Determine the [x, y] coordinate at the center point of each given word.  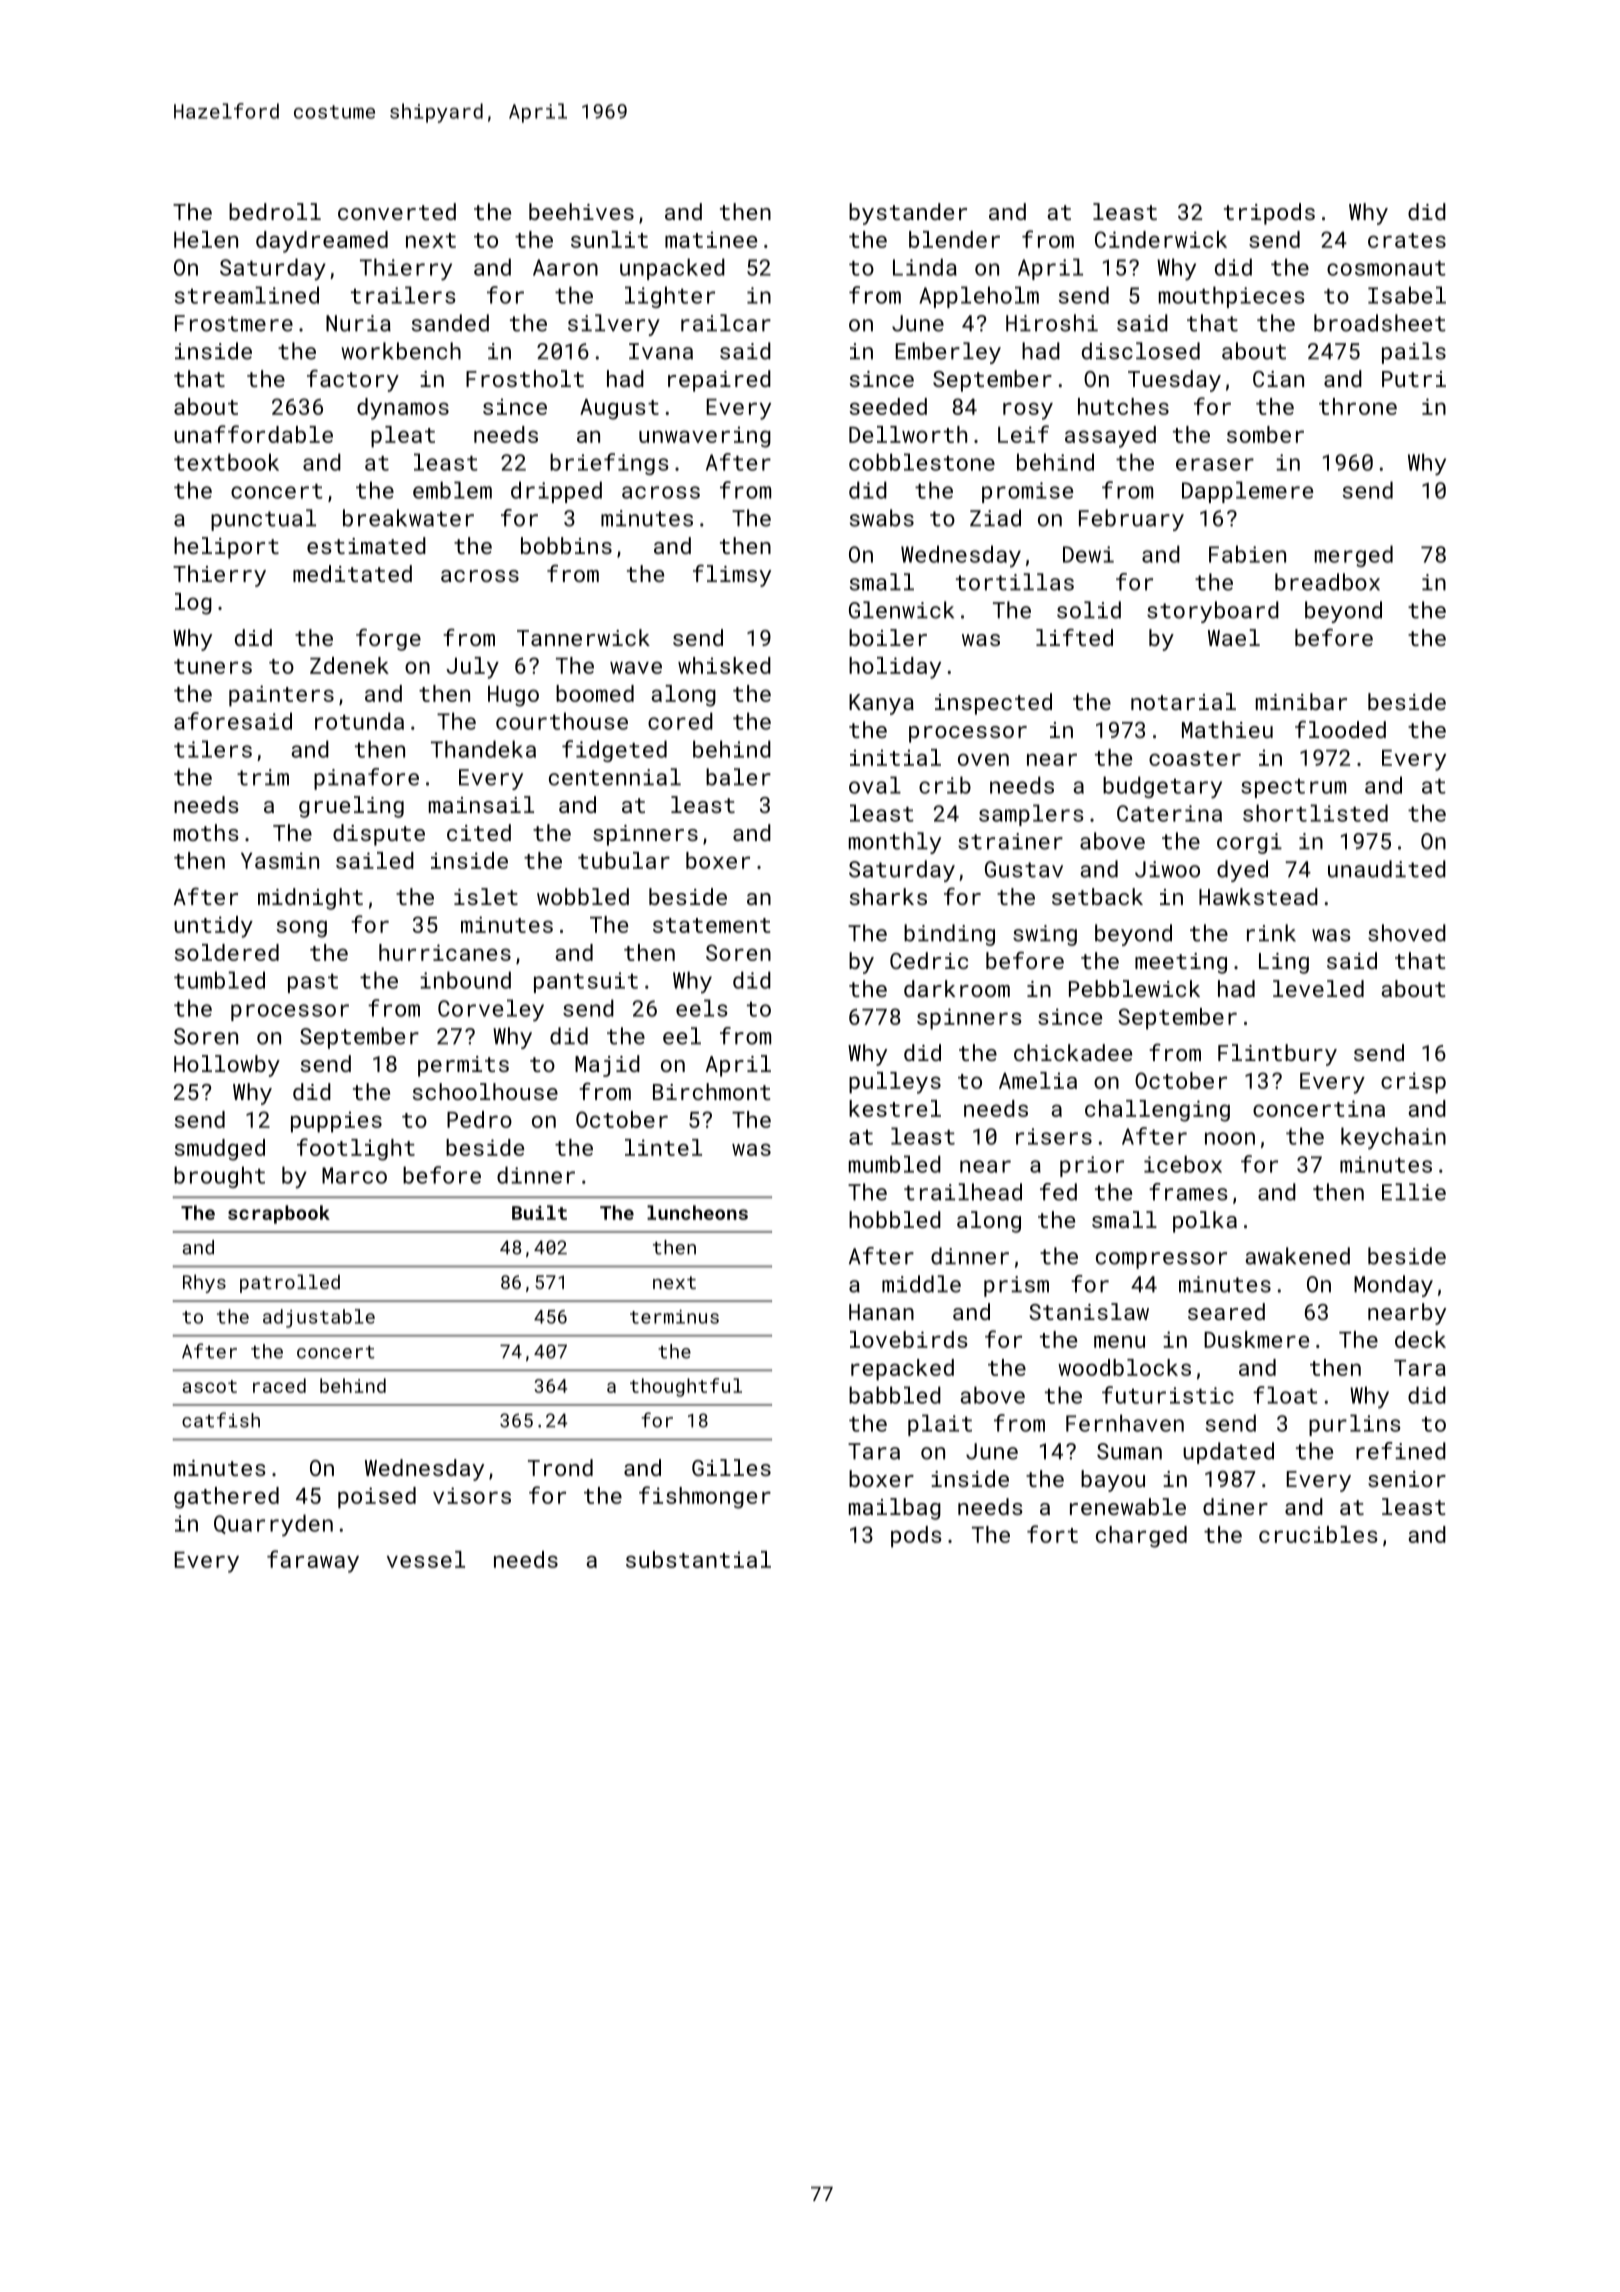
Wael [1234, 637]
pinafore [366, 779]
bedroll [275, 211]
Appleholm [979, 297]
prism [1016, 1286]
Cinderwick [1161, 239]
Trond [560, 1467]
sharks [888, 896]
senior [1407, 1479]
